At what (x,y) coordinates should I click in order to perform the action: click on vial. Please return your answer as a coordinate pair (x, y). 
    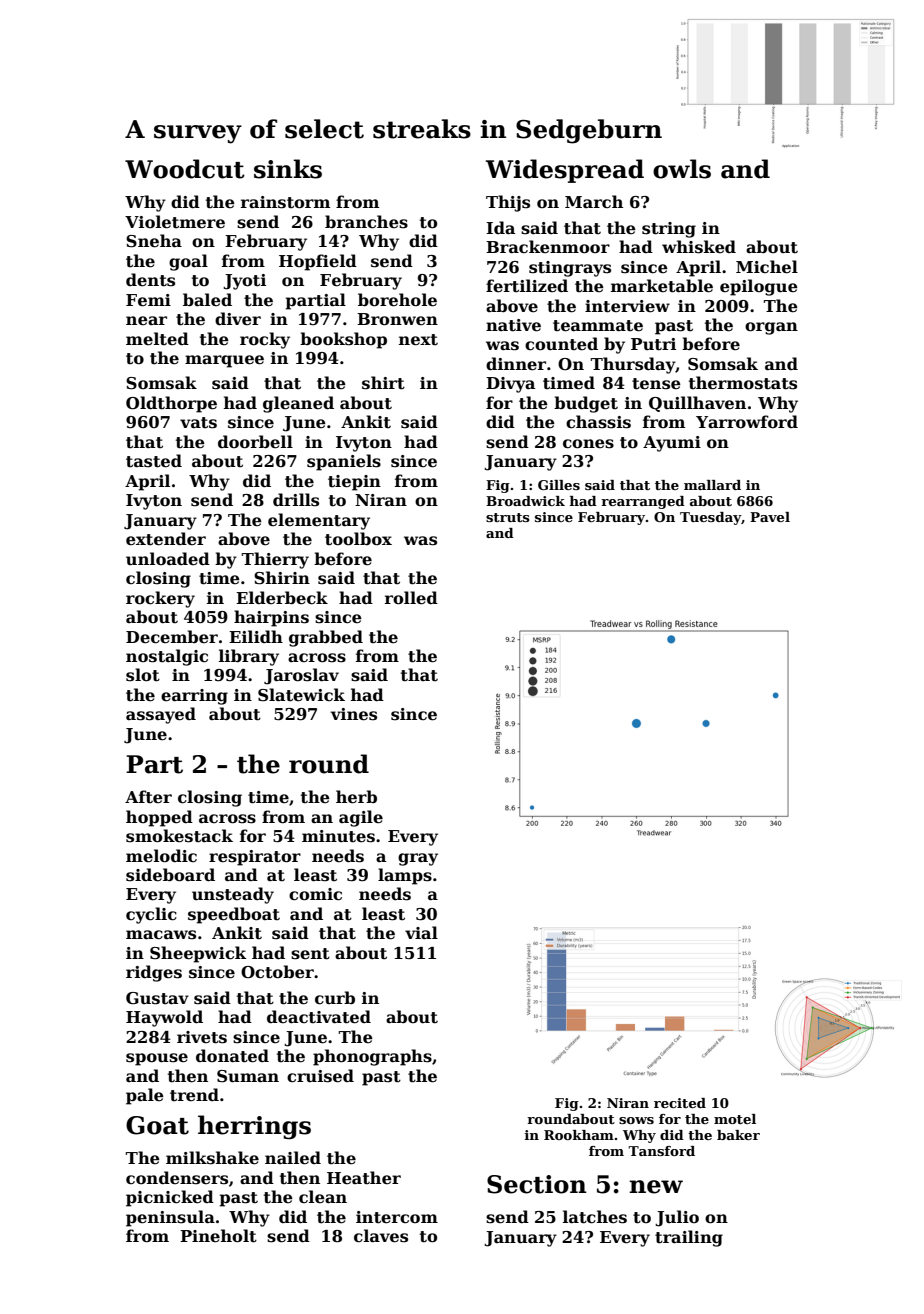
    Looking at the image, I should click on (421, 932).
